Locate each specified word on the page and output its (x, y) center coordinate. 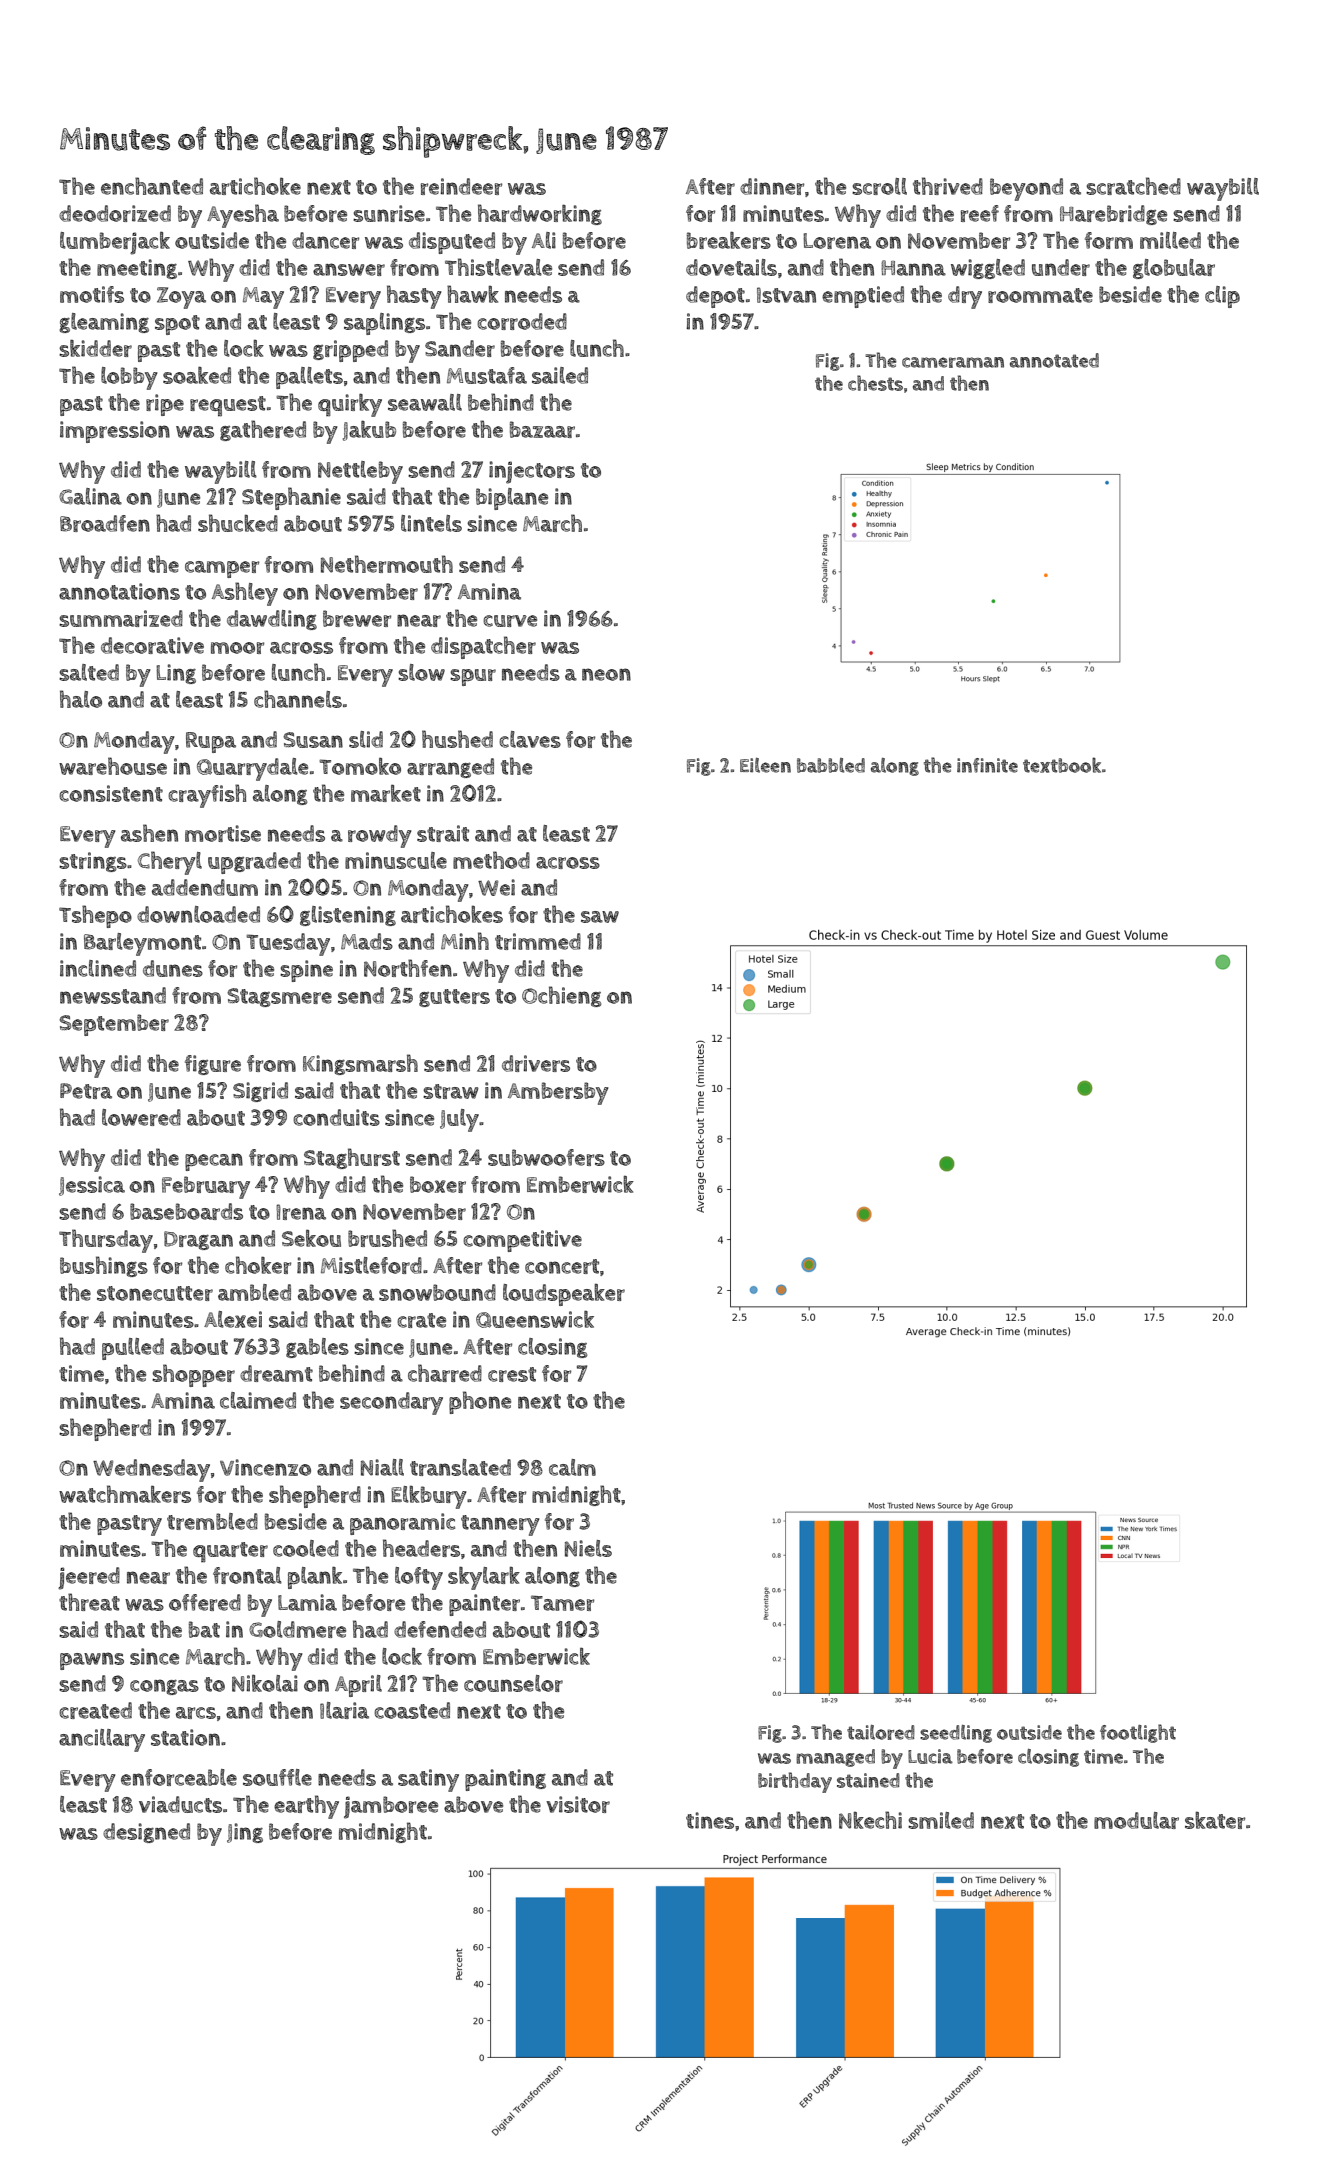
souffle (277, 1777)
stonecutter (155, 1293)
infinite (987, 765)
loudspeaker (564, 1295)
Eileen (765, 765)
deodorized (115, 213)
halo (81, 699)
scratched (1133, 186)
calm (572, 1467)
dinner (772, 186)
